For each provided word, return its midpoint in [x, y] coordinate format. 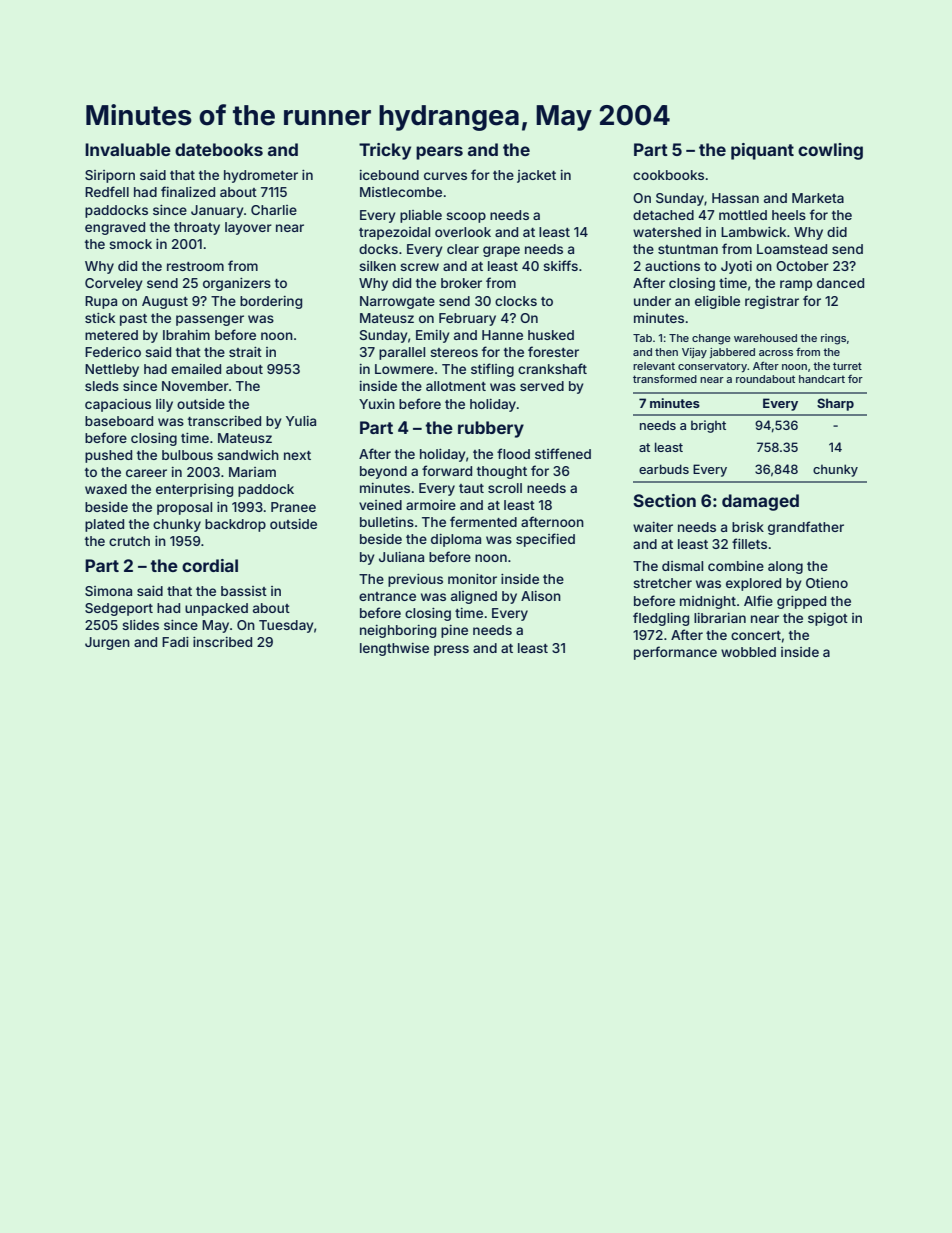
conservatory [712, 367]
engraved [115, 228]
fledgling [661, 619]
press [451, 650]
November [195, 386]
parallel [402, 353]
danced [840, 283]
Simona [108, 591]
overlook [463, 232]
